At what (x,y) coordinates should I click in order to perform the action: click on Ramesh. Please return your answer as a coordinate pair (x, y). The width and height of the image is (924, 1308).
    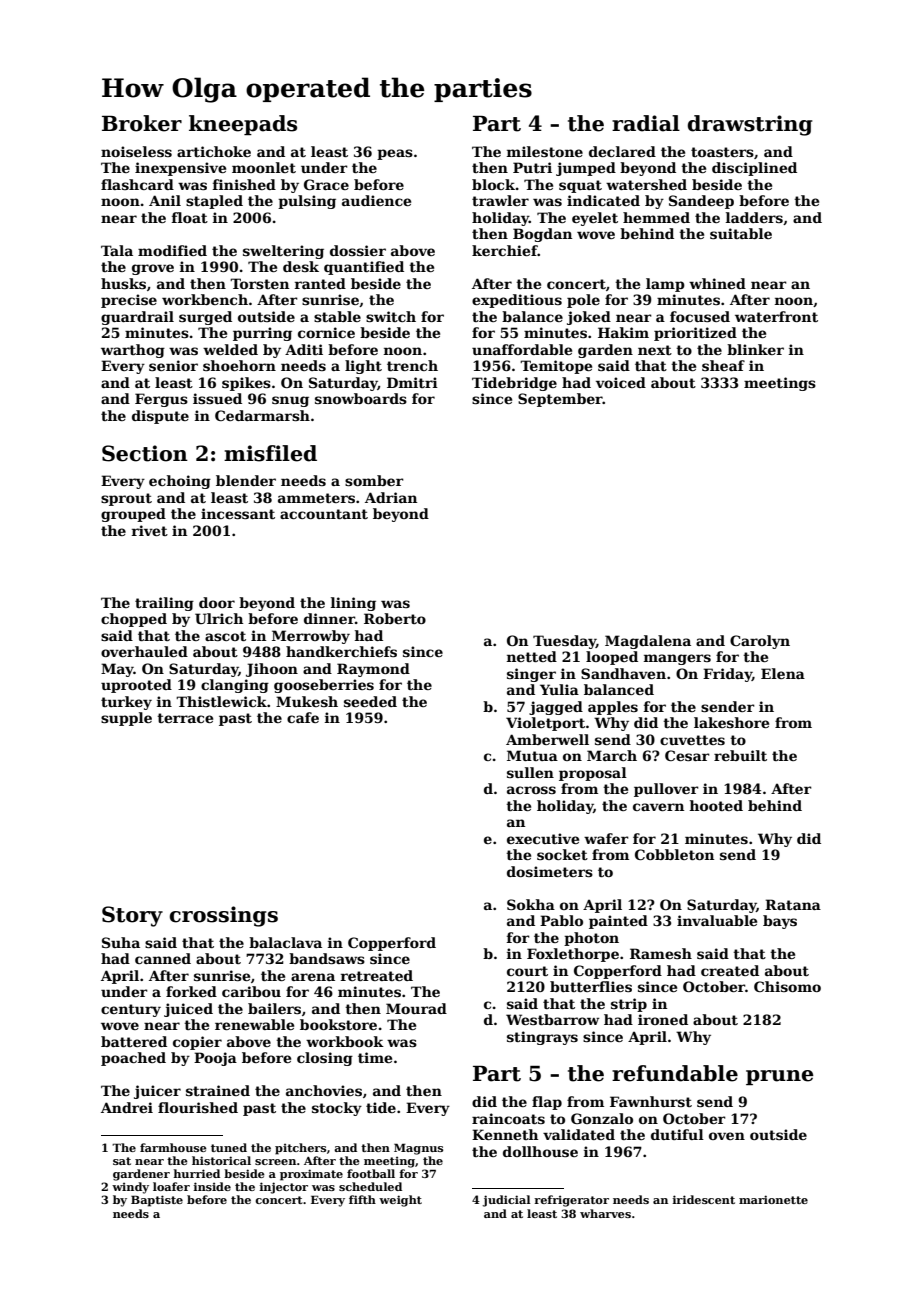
    Looking at the image, I should click on (661, 953).
